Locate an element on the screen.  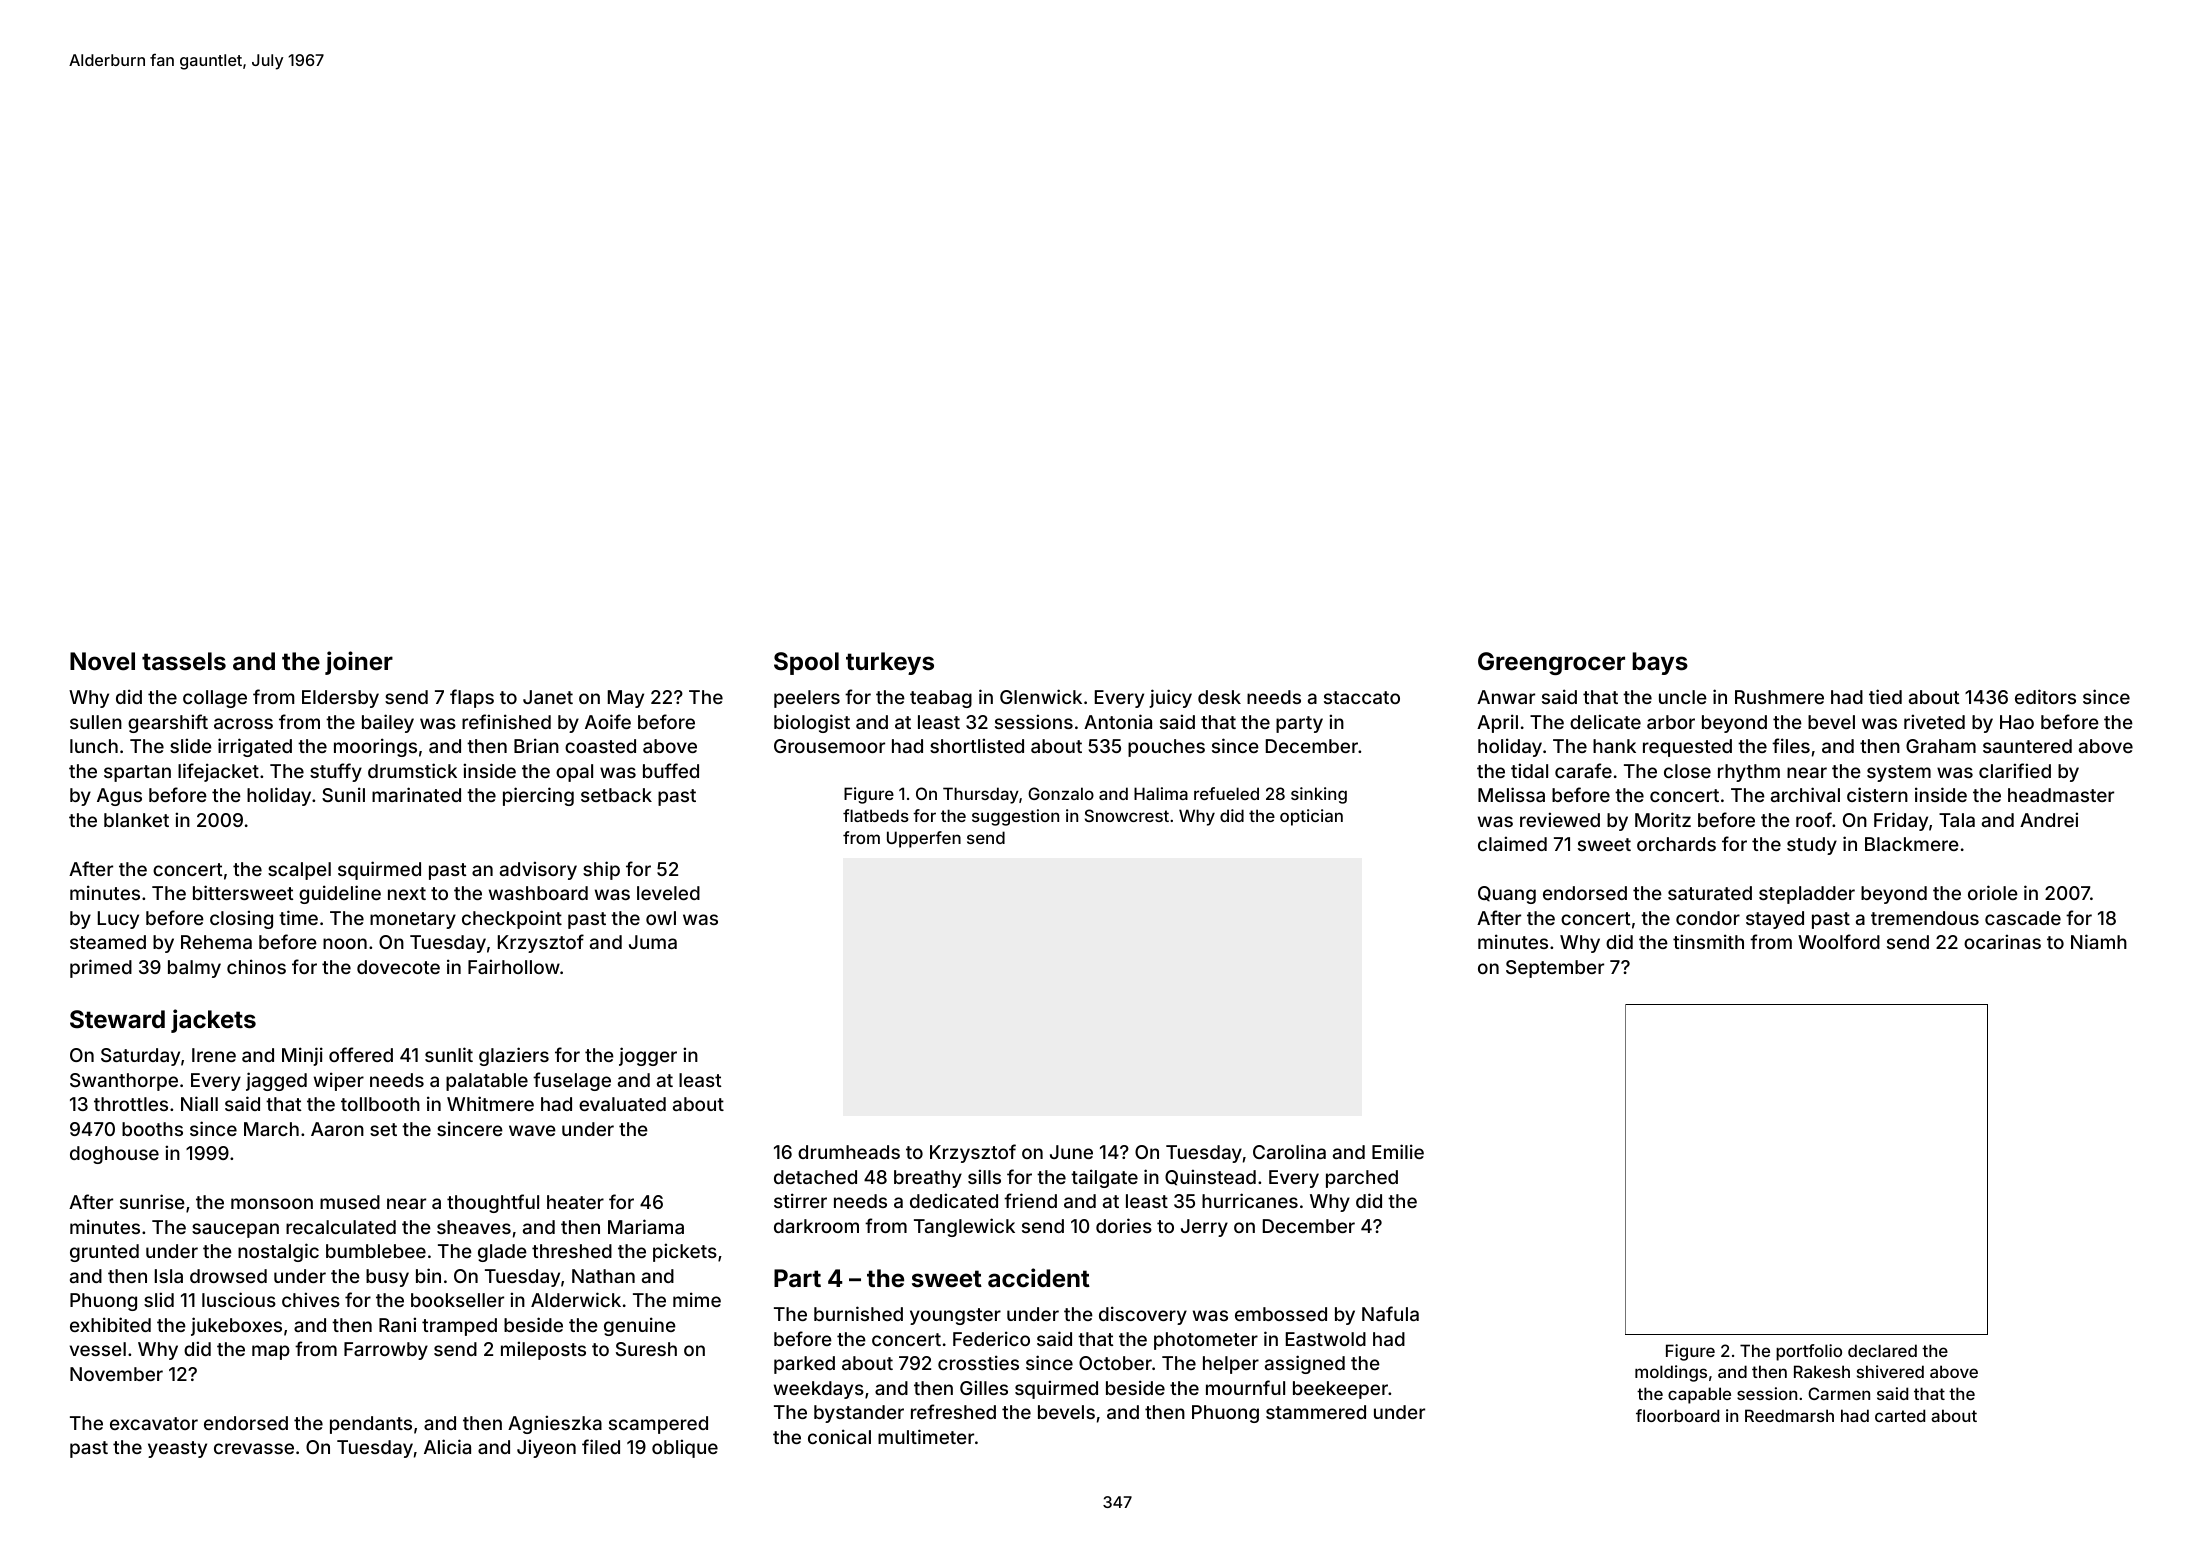
Agus is located at coordinates (119, 797).
